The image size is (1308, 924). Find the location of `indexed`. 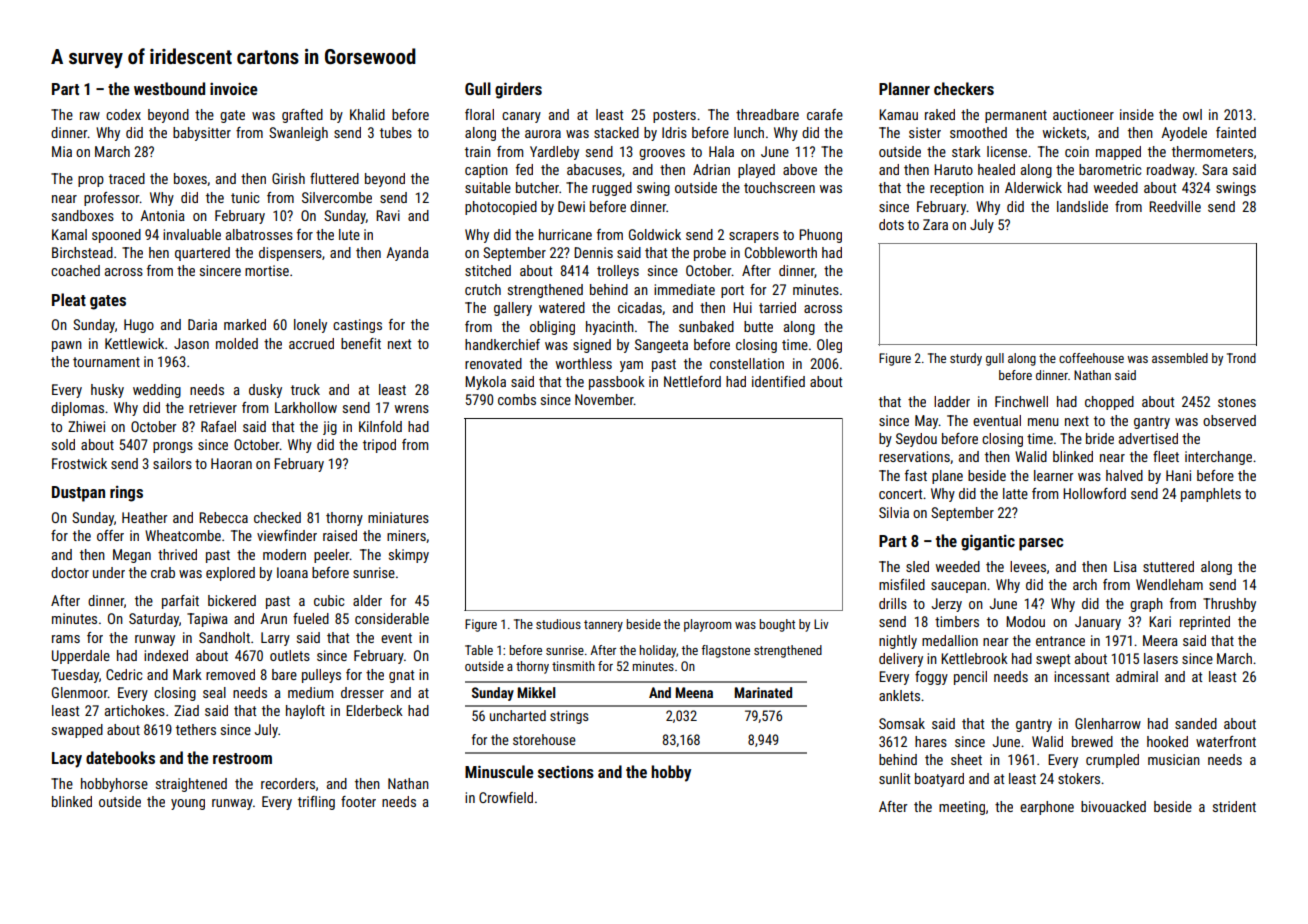

indexed is located at coordinates (166, 655).
